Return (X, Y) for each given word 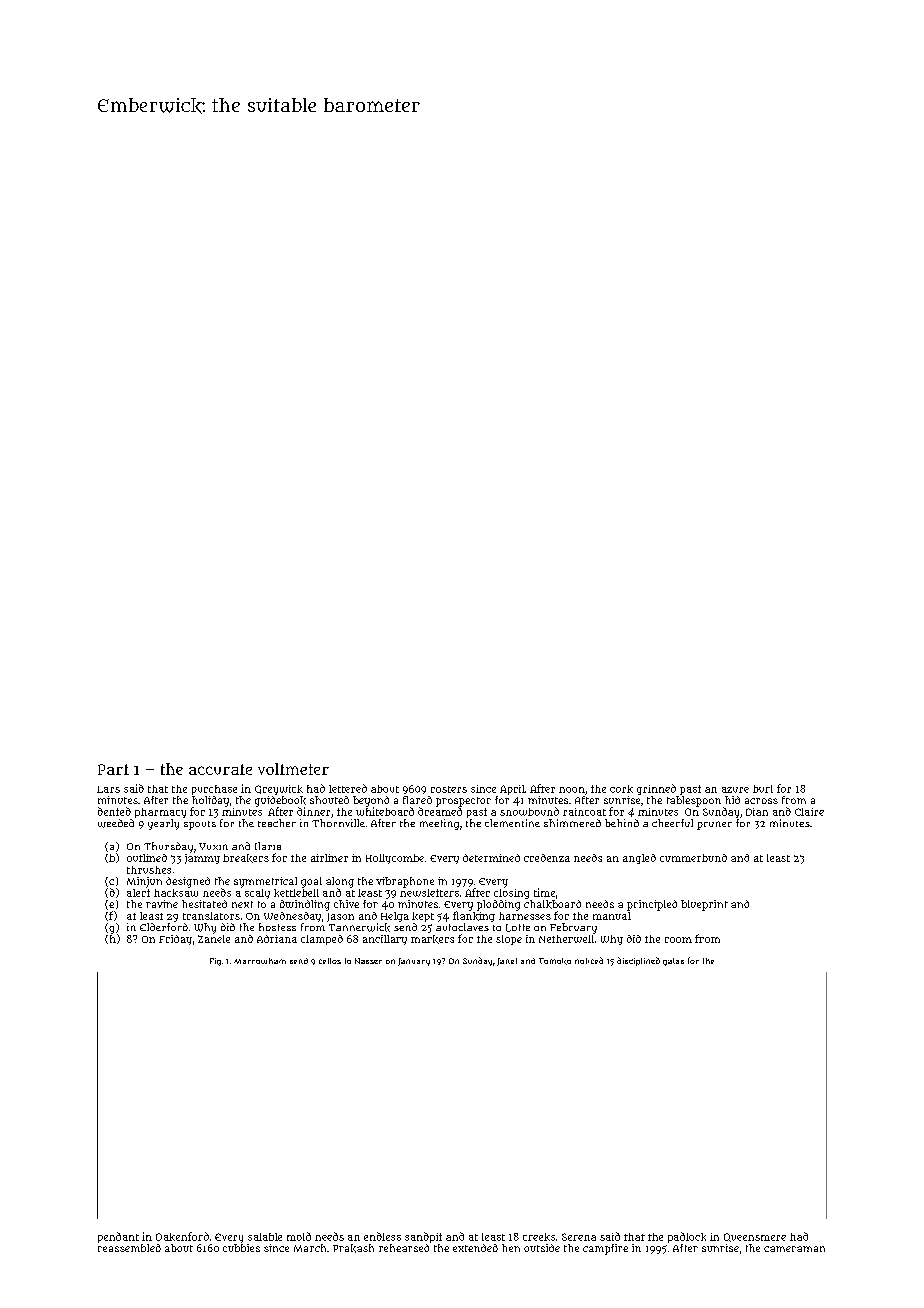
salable (265, 1237)
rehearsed (404, 1248)
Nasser (368, 961)
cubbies (241, 1248)
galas (673, 962)
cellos (330, 961)
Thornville (338, 823)
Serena (579, 1237)
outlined (147, 858)
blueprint (704, 905)
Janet (507, 962)
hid (732, 800)
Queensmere (755, 1237)
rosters (449, 789)
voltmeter (293, 769)
